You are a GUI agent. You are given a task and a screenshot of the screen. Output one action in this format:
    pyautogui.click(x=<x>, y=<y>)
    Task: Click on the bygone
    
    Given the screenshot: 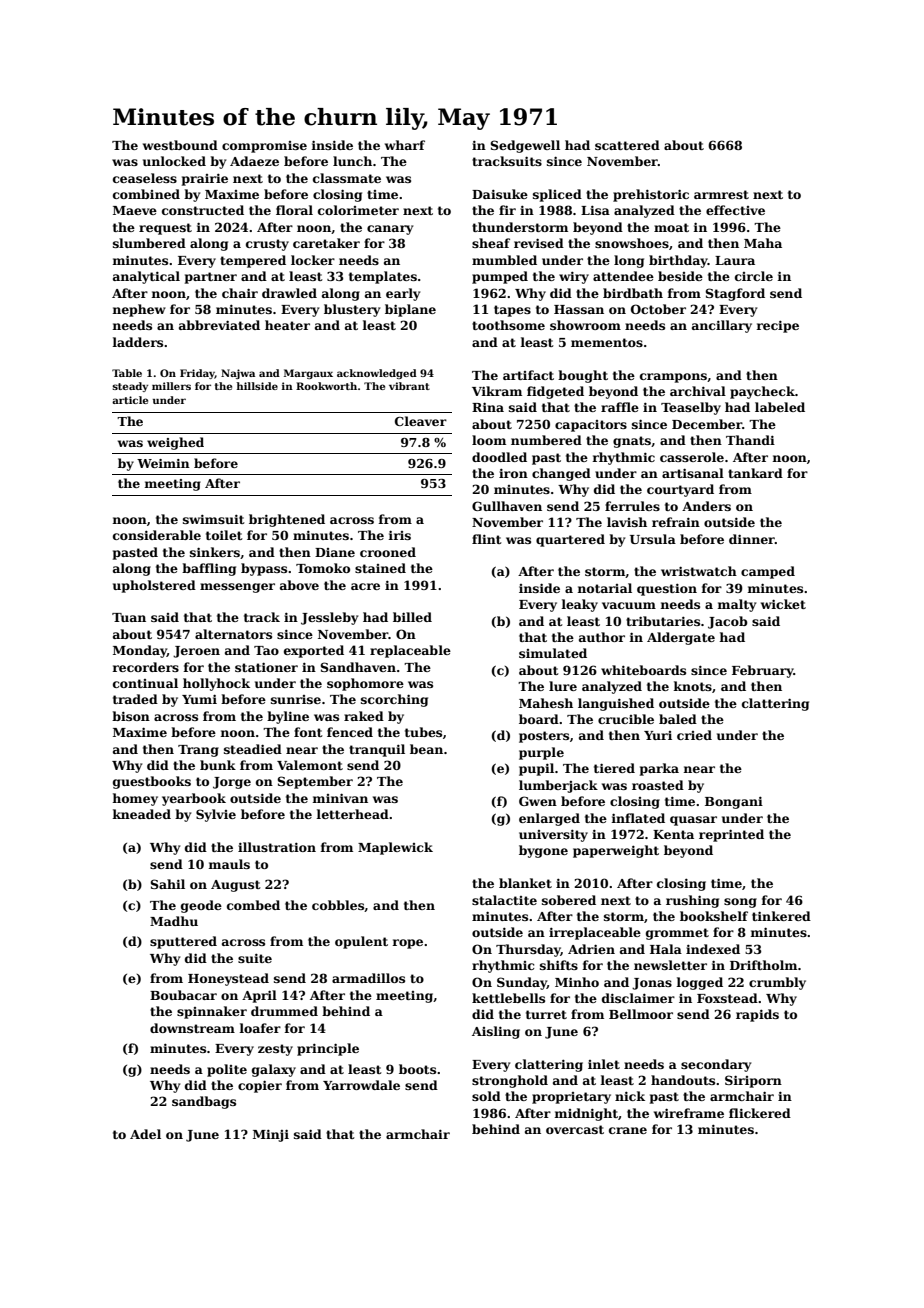 What is the action you would take?
    pyautogui.click(x=543, y=851)
